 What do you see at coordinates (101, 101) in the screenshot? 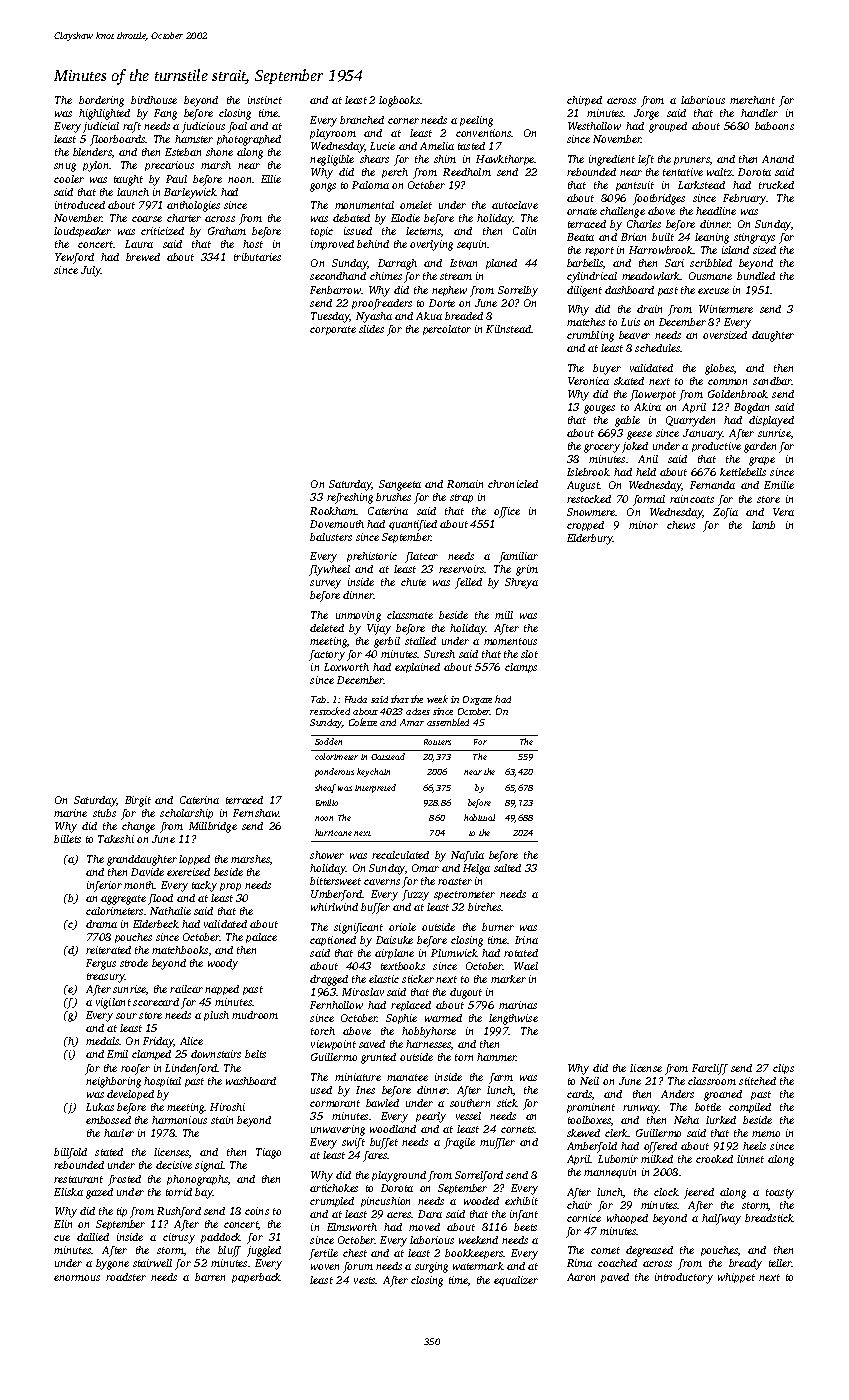
I see `bordering` at bounding box center [101, 101].
